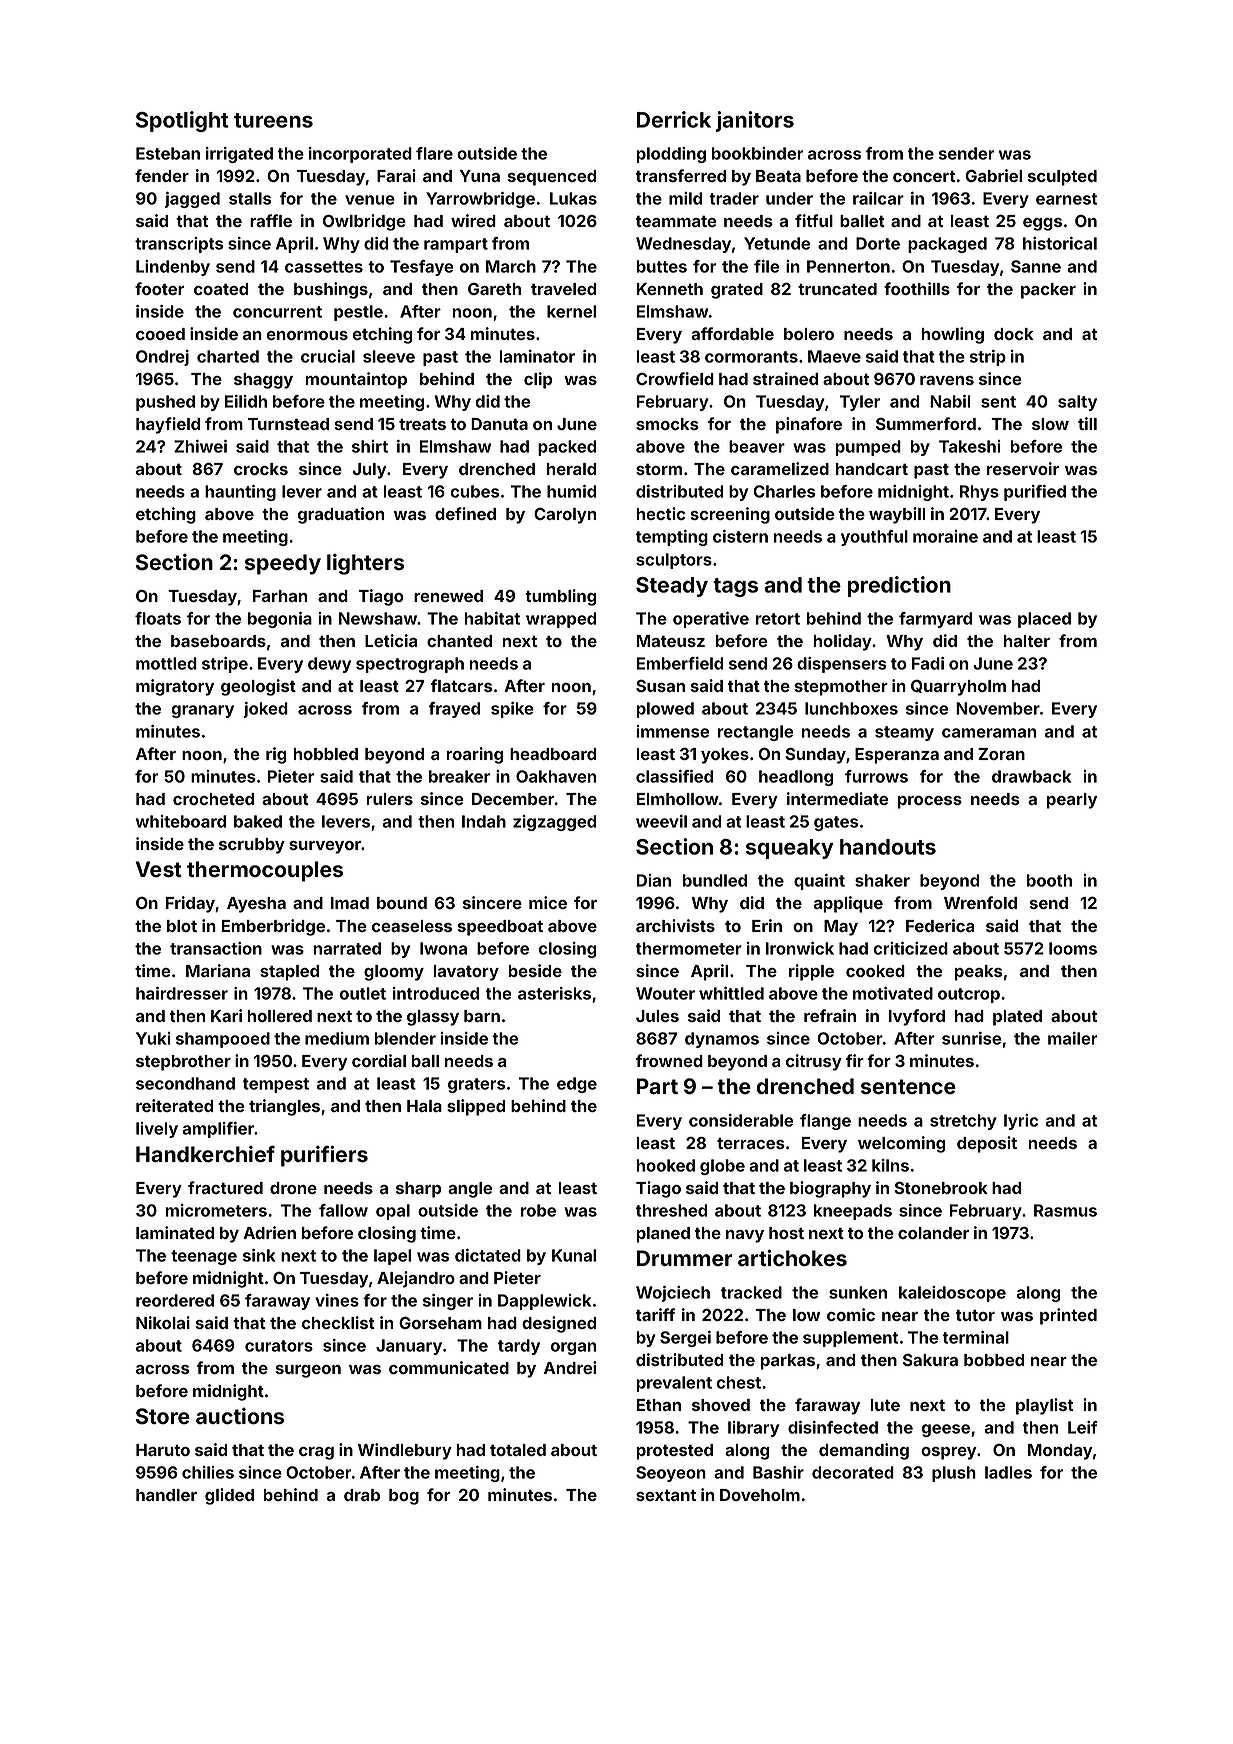 Image resolution: width=1233 pixels, height=1744 pixels. I want to click on thermometer, so click(689, 948).
